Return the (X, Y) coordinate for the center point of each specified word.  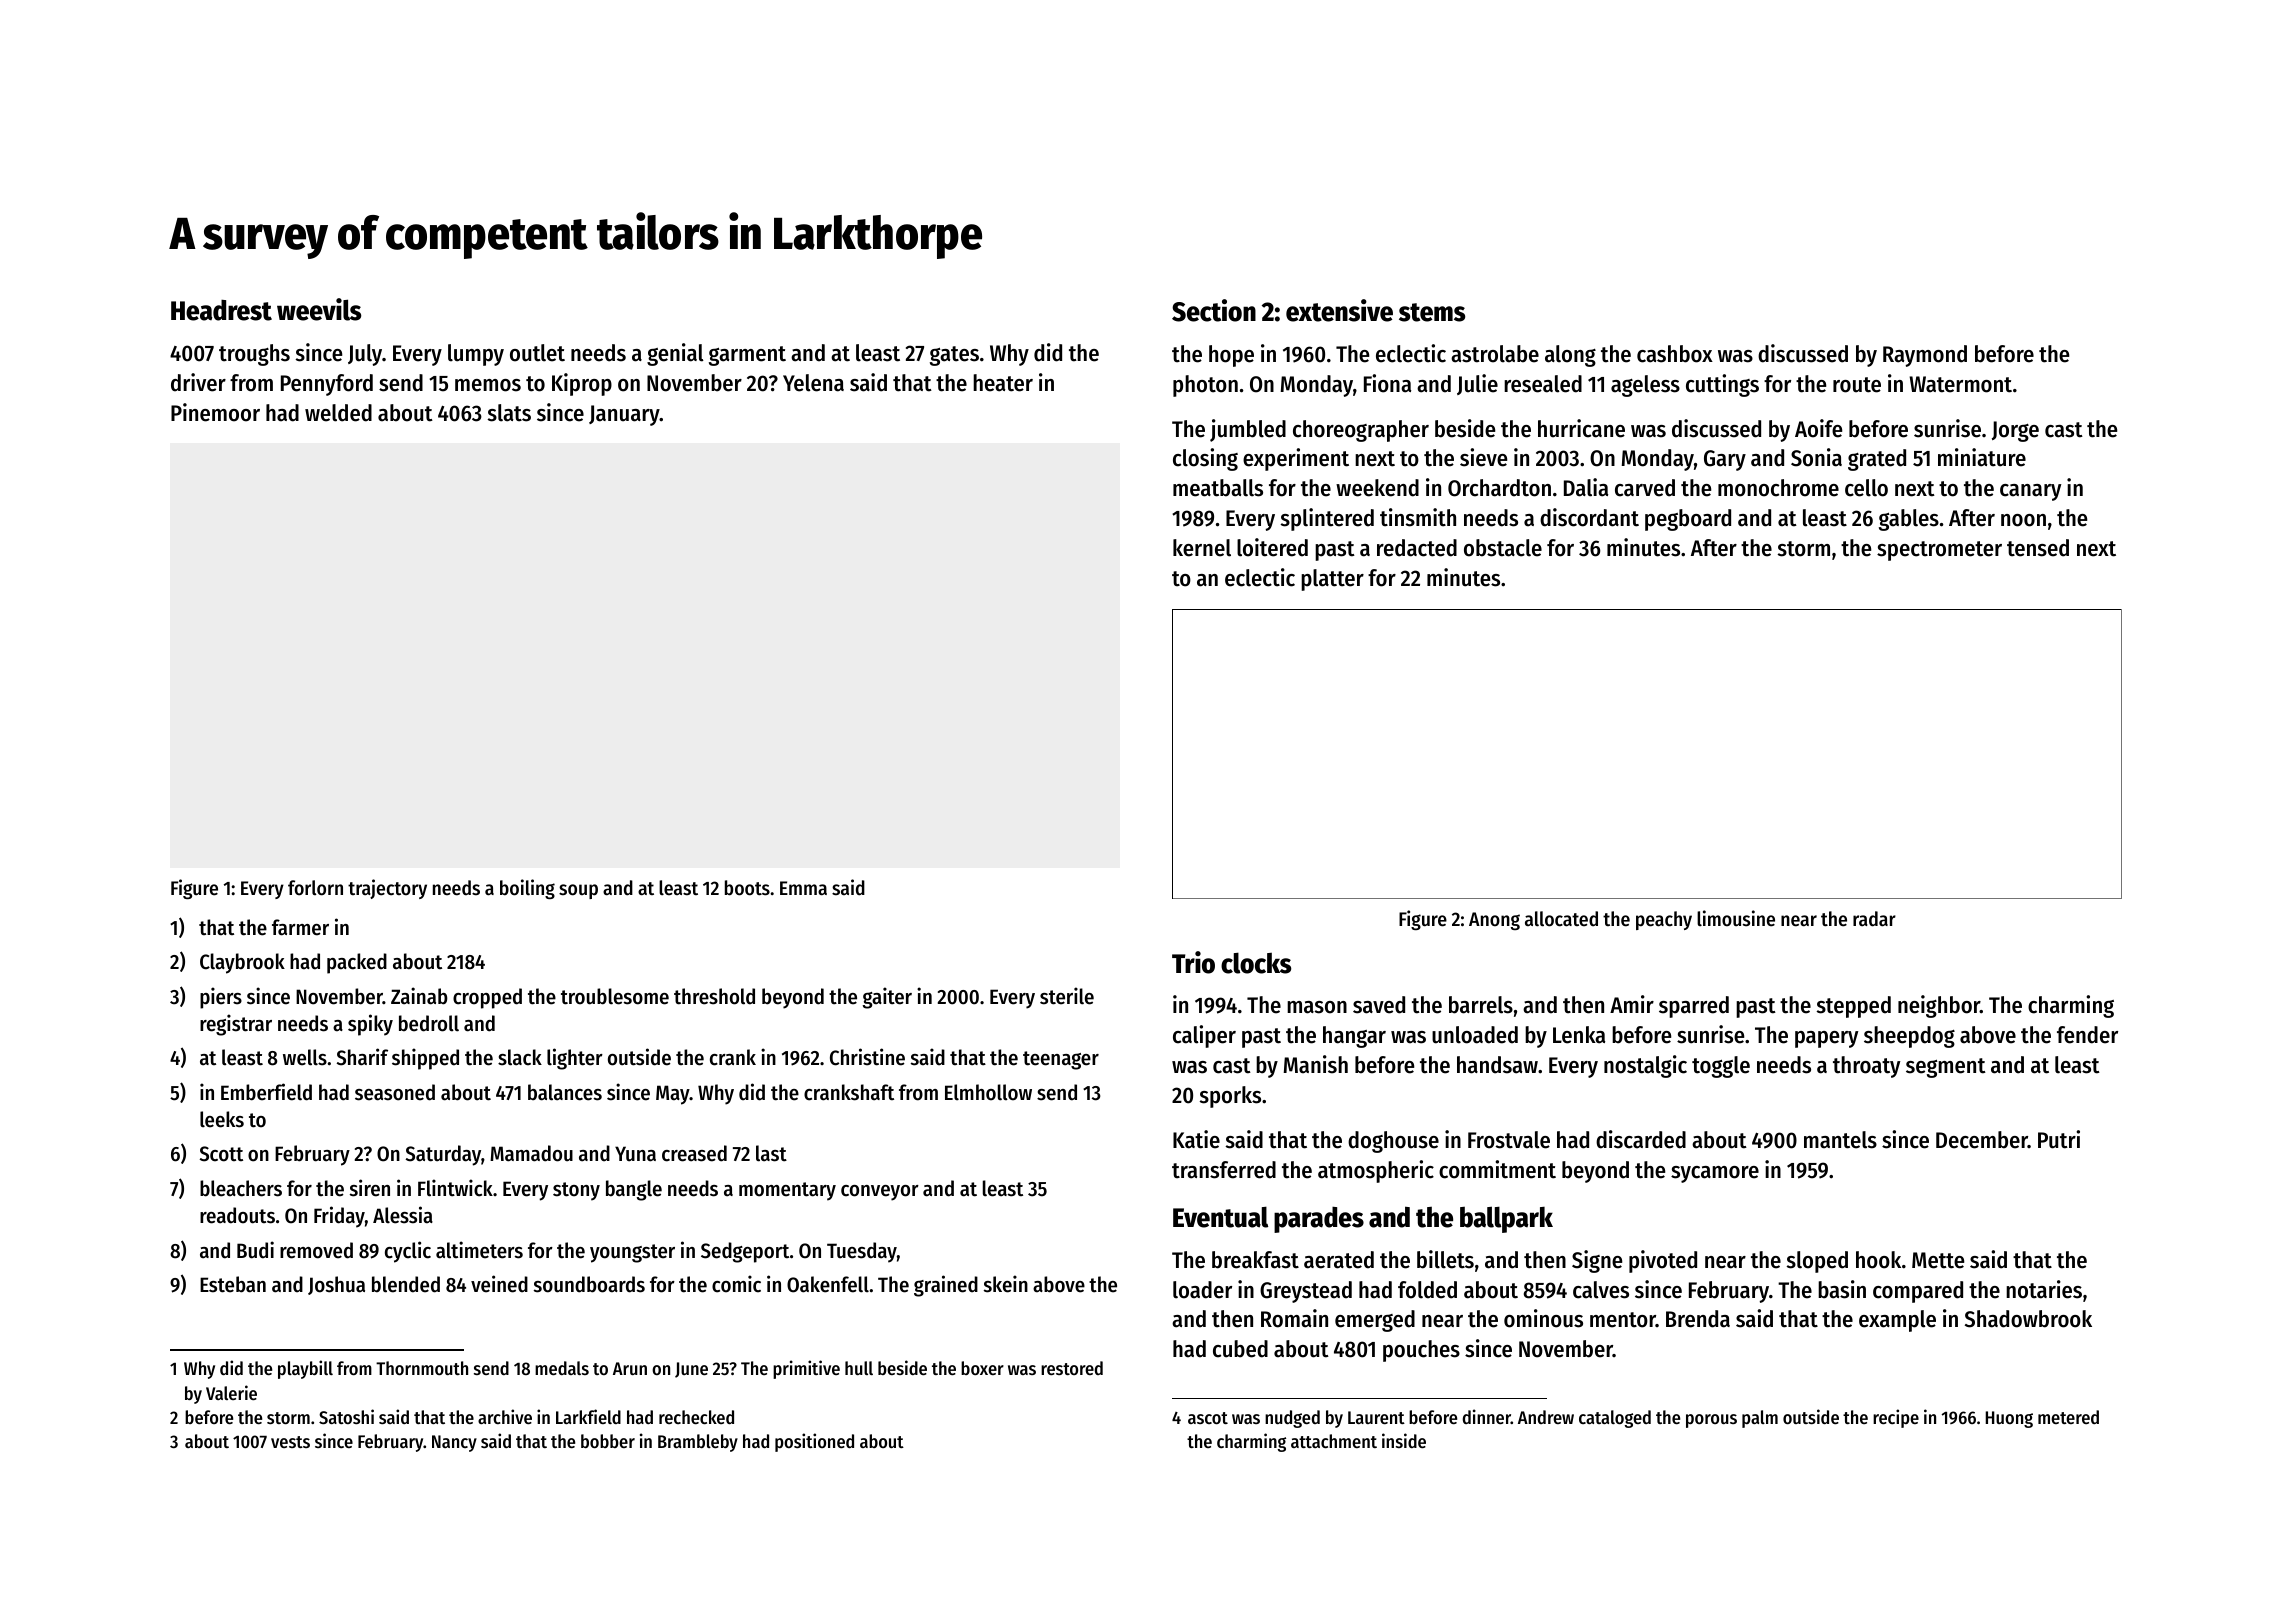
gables (1909, 520)
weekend (1377, 488)
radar (1874, 919)
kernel (1202, 548)
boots (747, 888)
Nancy (454, 1443)
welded (338, 413)
